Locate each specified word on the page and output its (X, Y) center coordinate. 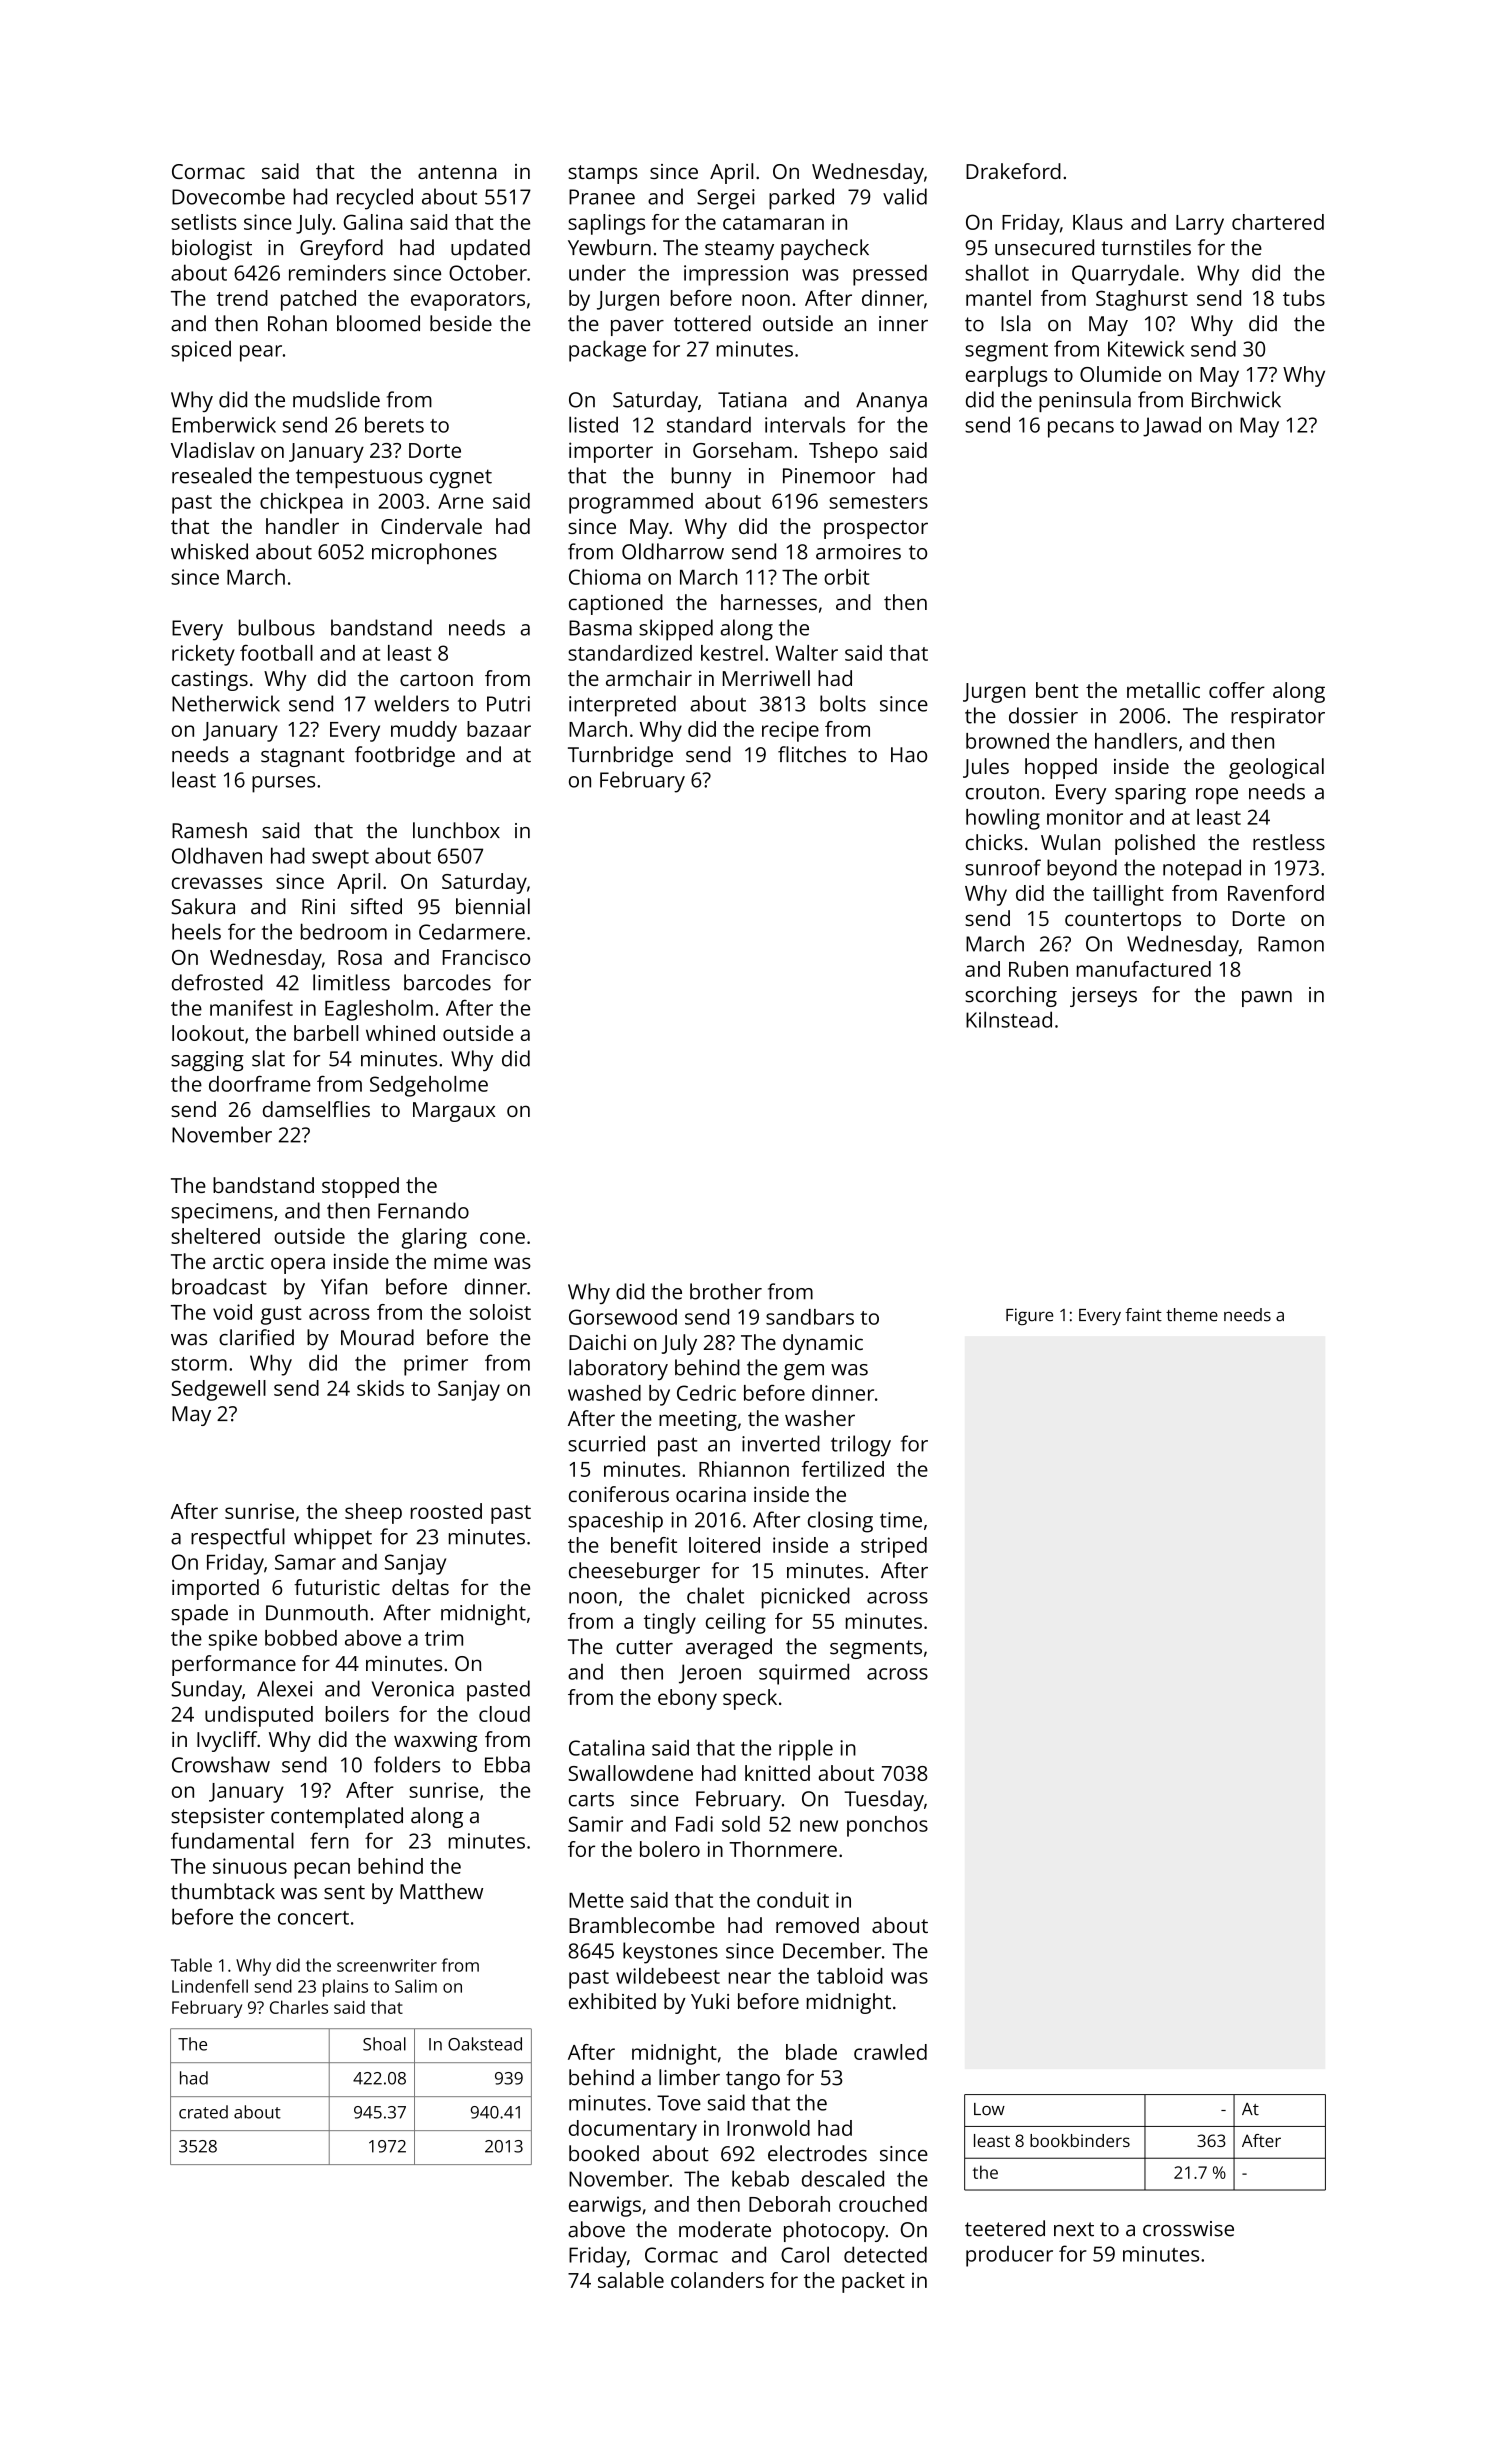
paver (637, 328)
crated (203, 2112)
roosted (446, 1511)
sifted (376, 906)
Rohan (297, 323)
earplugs (1006, 376)
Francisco (486, 957)
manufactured (1144, 969)
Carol (805, 2254)
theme (1192, 1315)
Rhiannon (744, 1469)
